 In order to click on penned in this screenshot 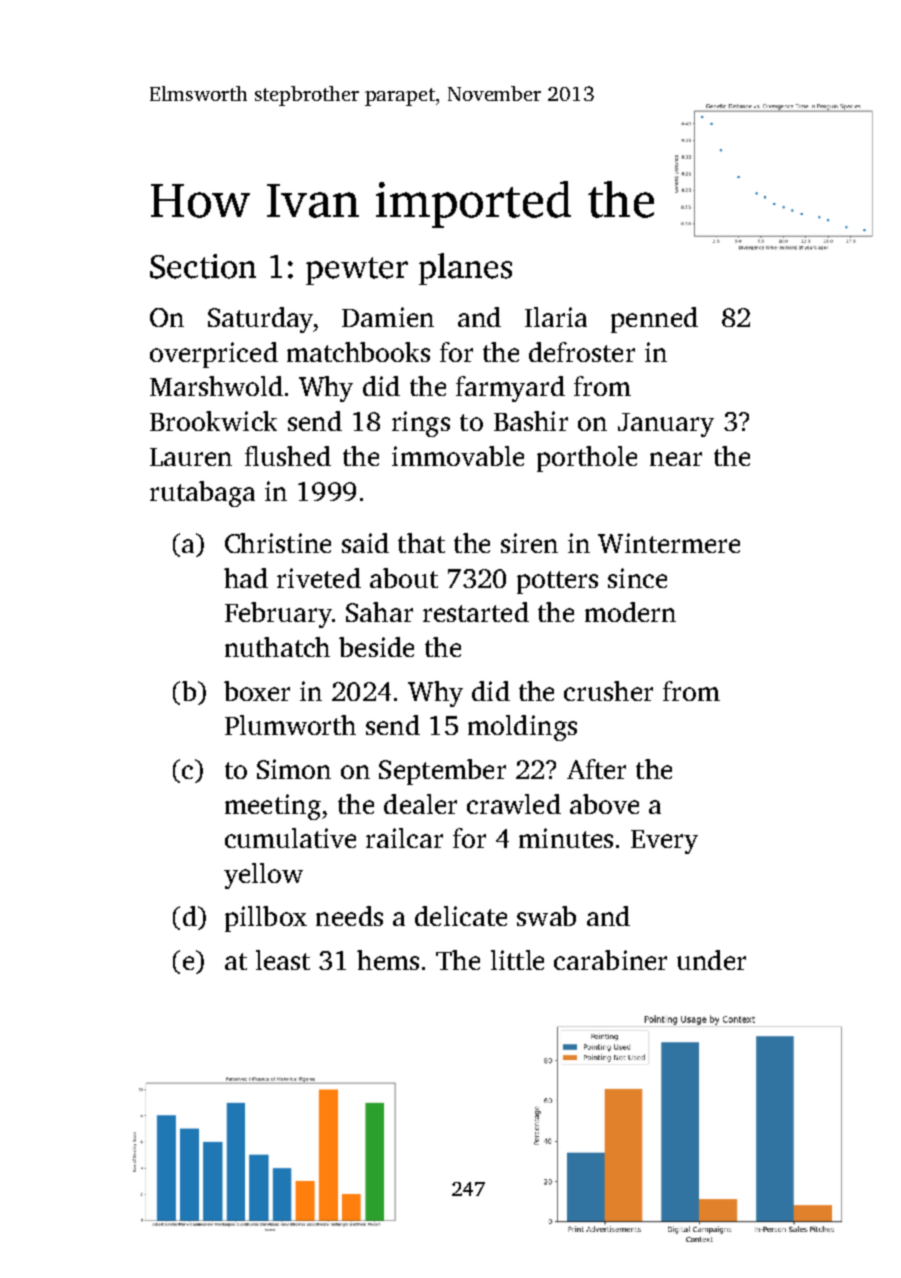, I will do `click(654, 320)`.
